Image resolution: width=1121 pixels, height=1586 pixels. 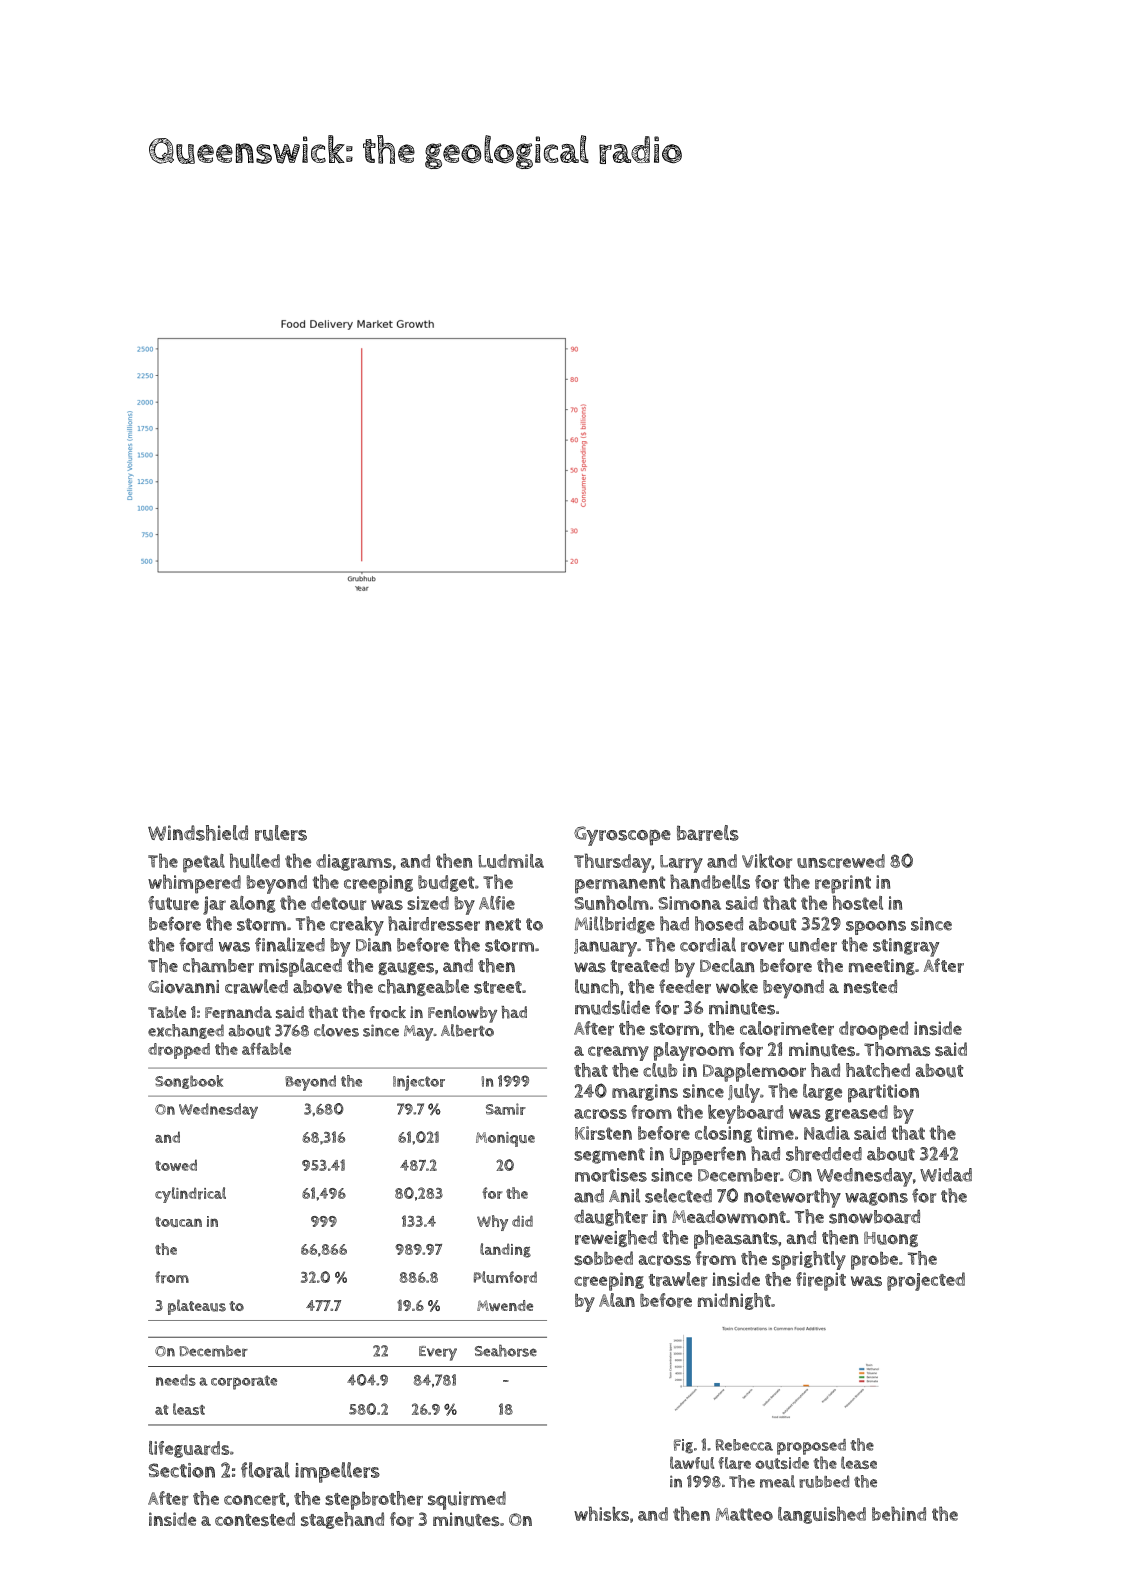 What do you see at coordinates (204, 863) in the screenshot?
I see `petal` at bounding box center [204, 863].
